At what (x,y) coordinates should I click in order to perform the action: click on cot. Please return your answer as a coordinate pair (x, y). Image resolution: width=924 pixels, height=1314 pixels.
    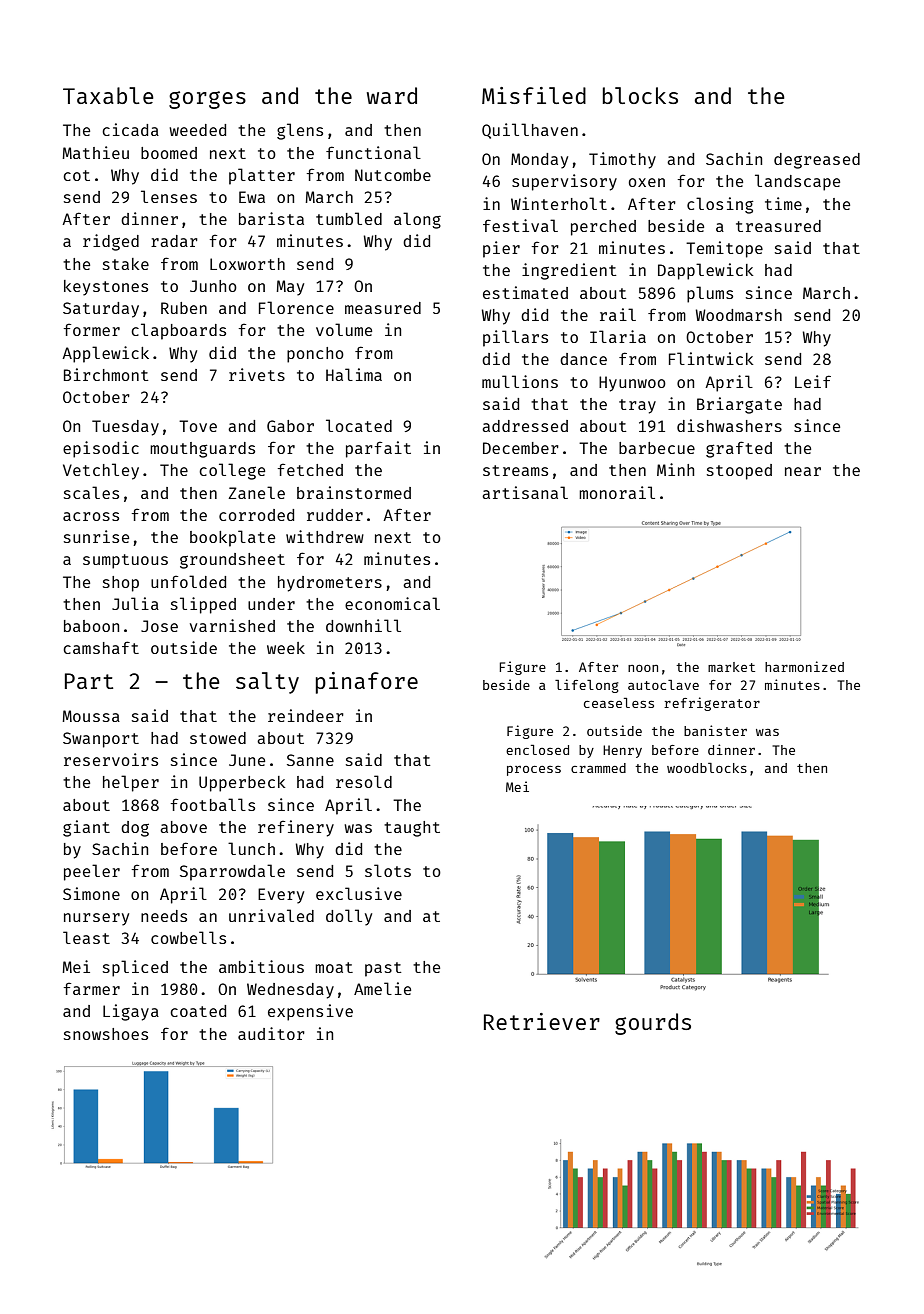
    Looking at the image, I should click on (76, 175).
